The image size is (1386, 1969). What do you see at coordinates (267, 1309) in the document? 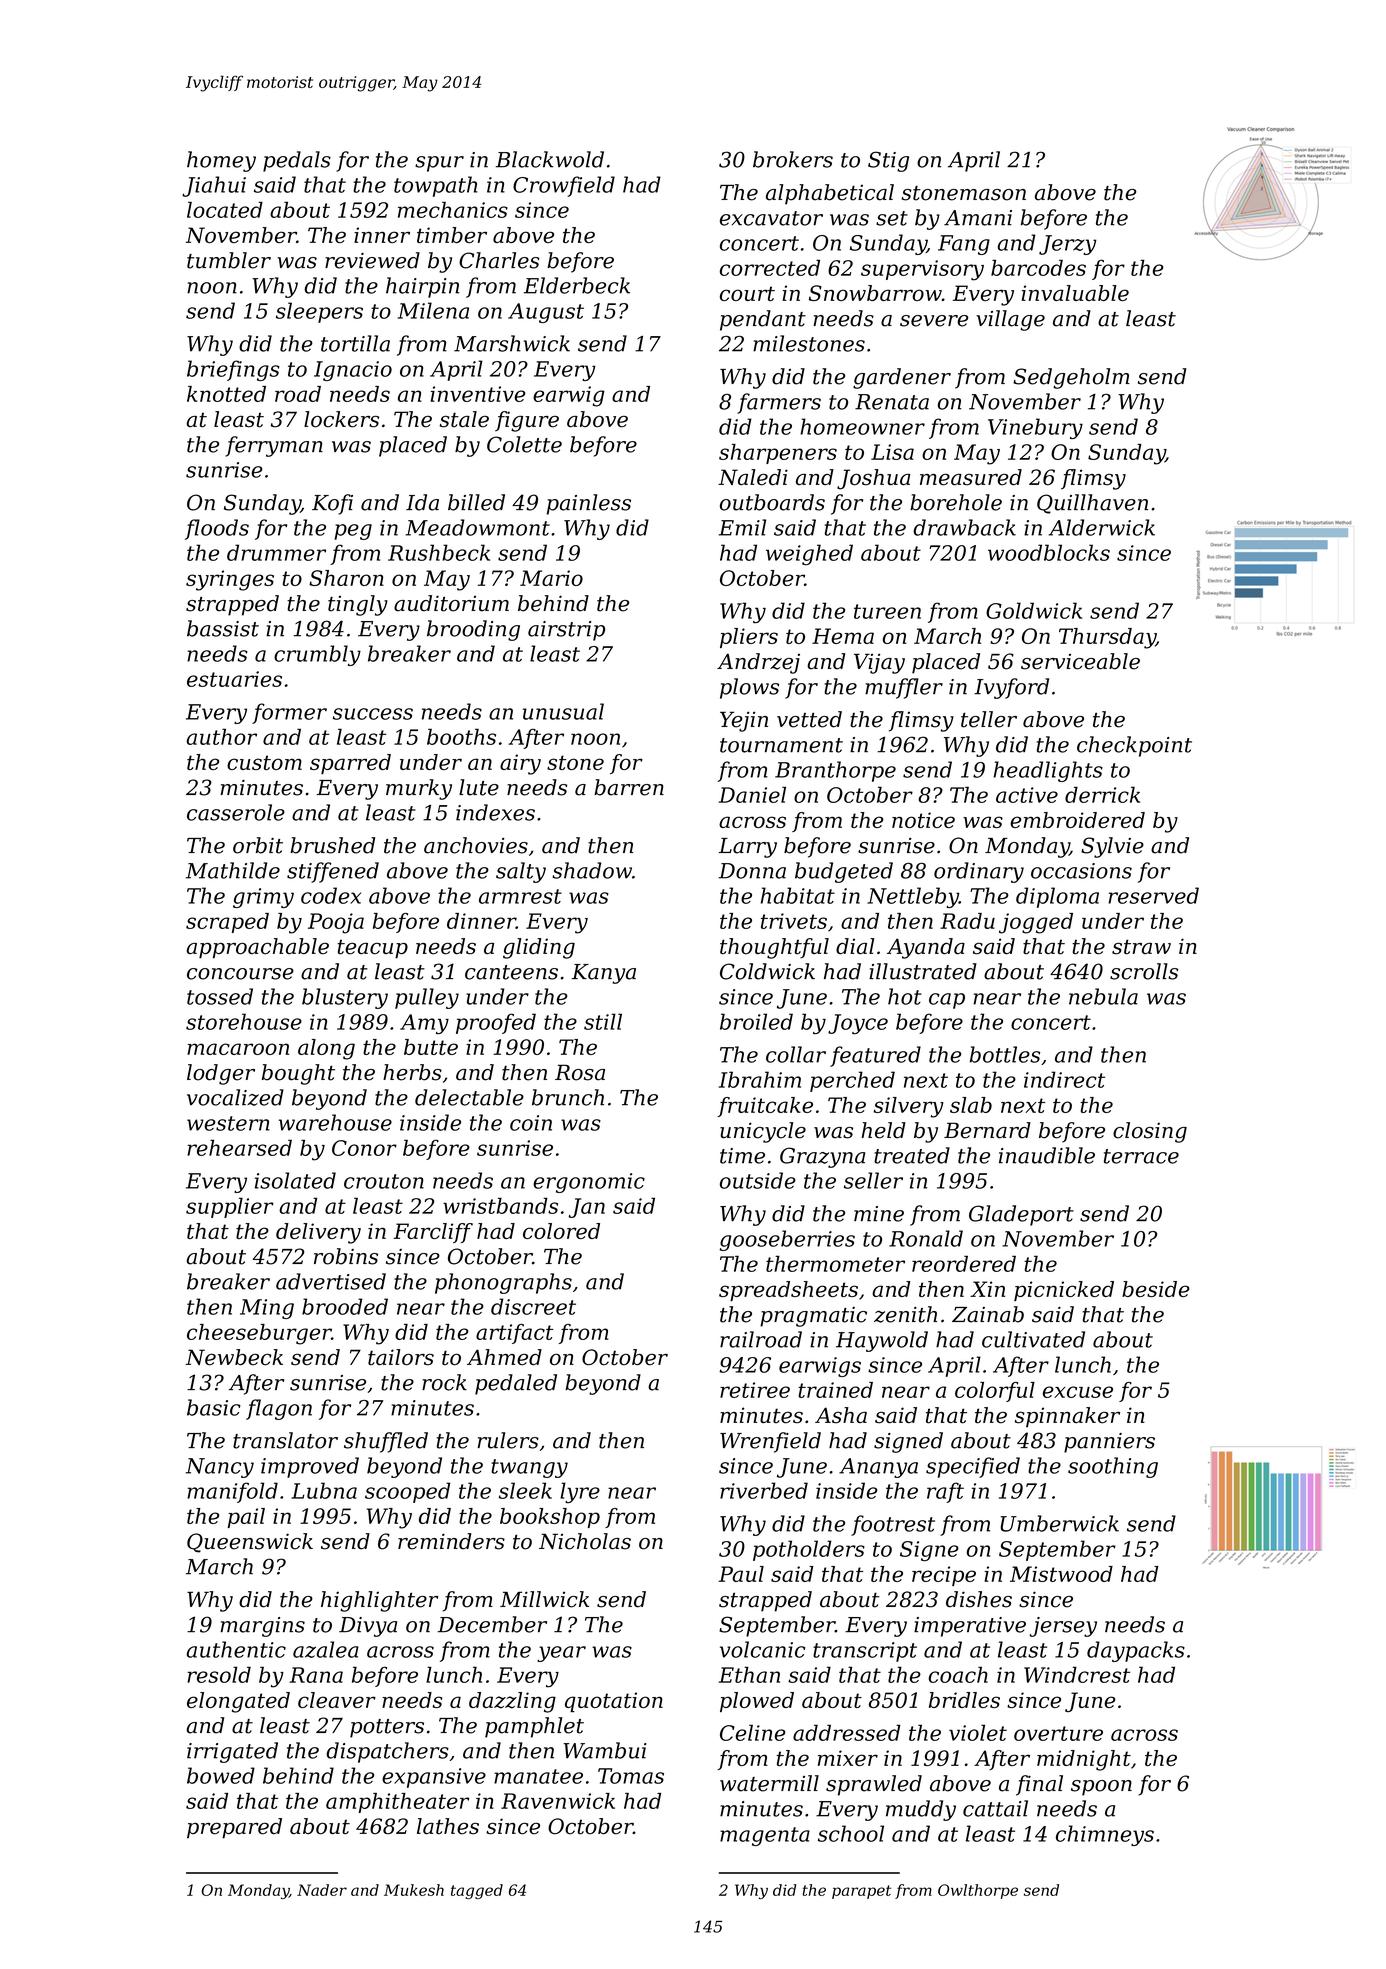
I see `Ming` at bounding box center [267, 1309].
